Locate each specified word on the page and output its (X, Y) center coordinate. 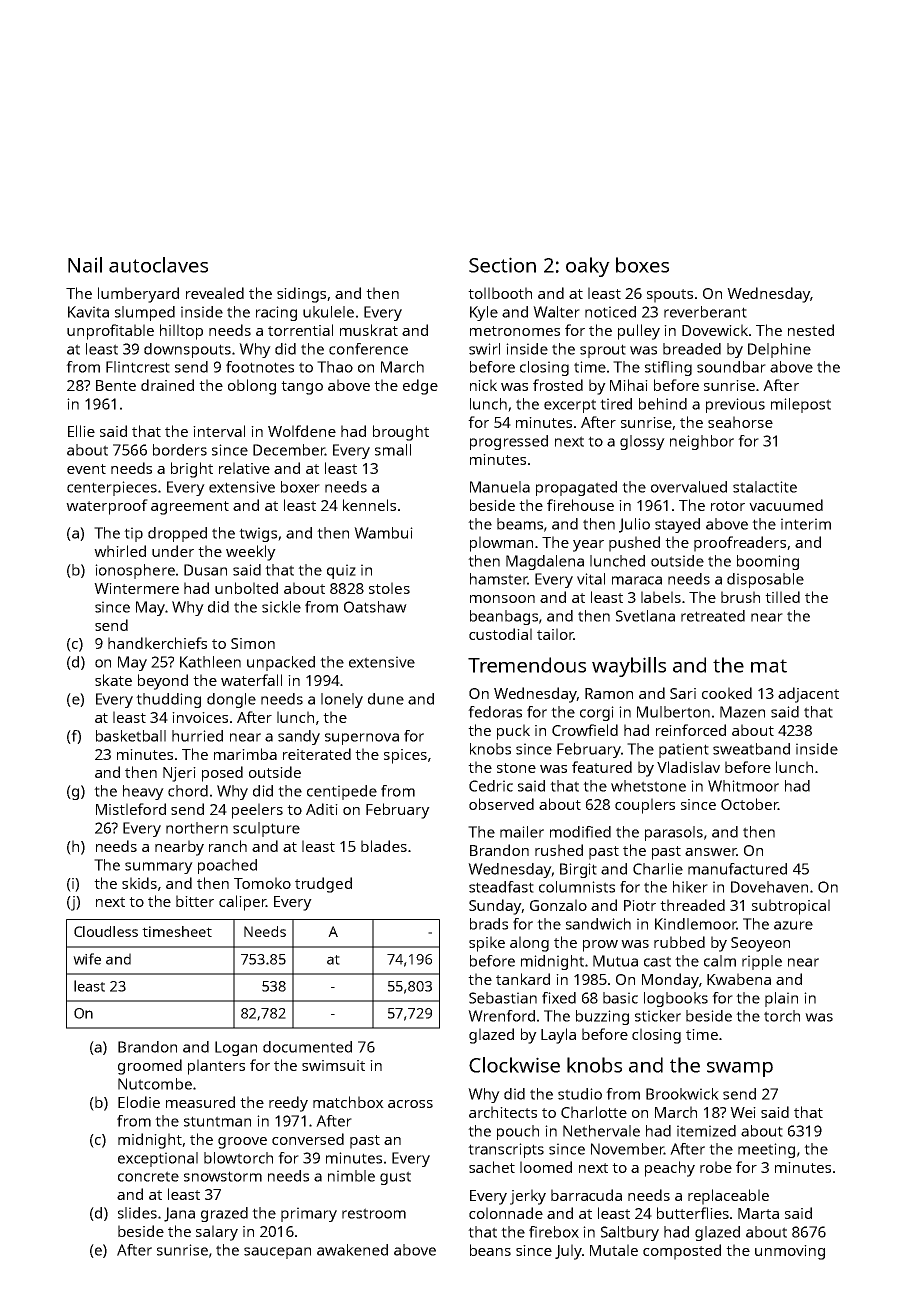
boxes (642, 265)
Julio (634, 525)
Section (502, 265)
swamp (740, 1069)
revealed (215, 293)
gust (395, 1178)
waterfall (251, 680)
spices (405, 756)
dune (386, 699)
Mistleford (131, 809)
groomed (150, 1067)
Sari (683, 693)
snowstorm (223, 1176)
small (393, 450)
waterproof (107, 507)
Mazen (742, 712)
